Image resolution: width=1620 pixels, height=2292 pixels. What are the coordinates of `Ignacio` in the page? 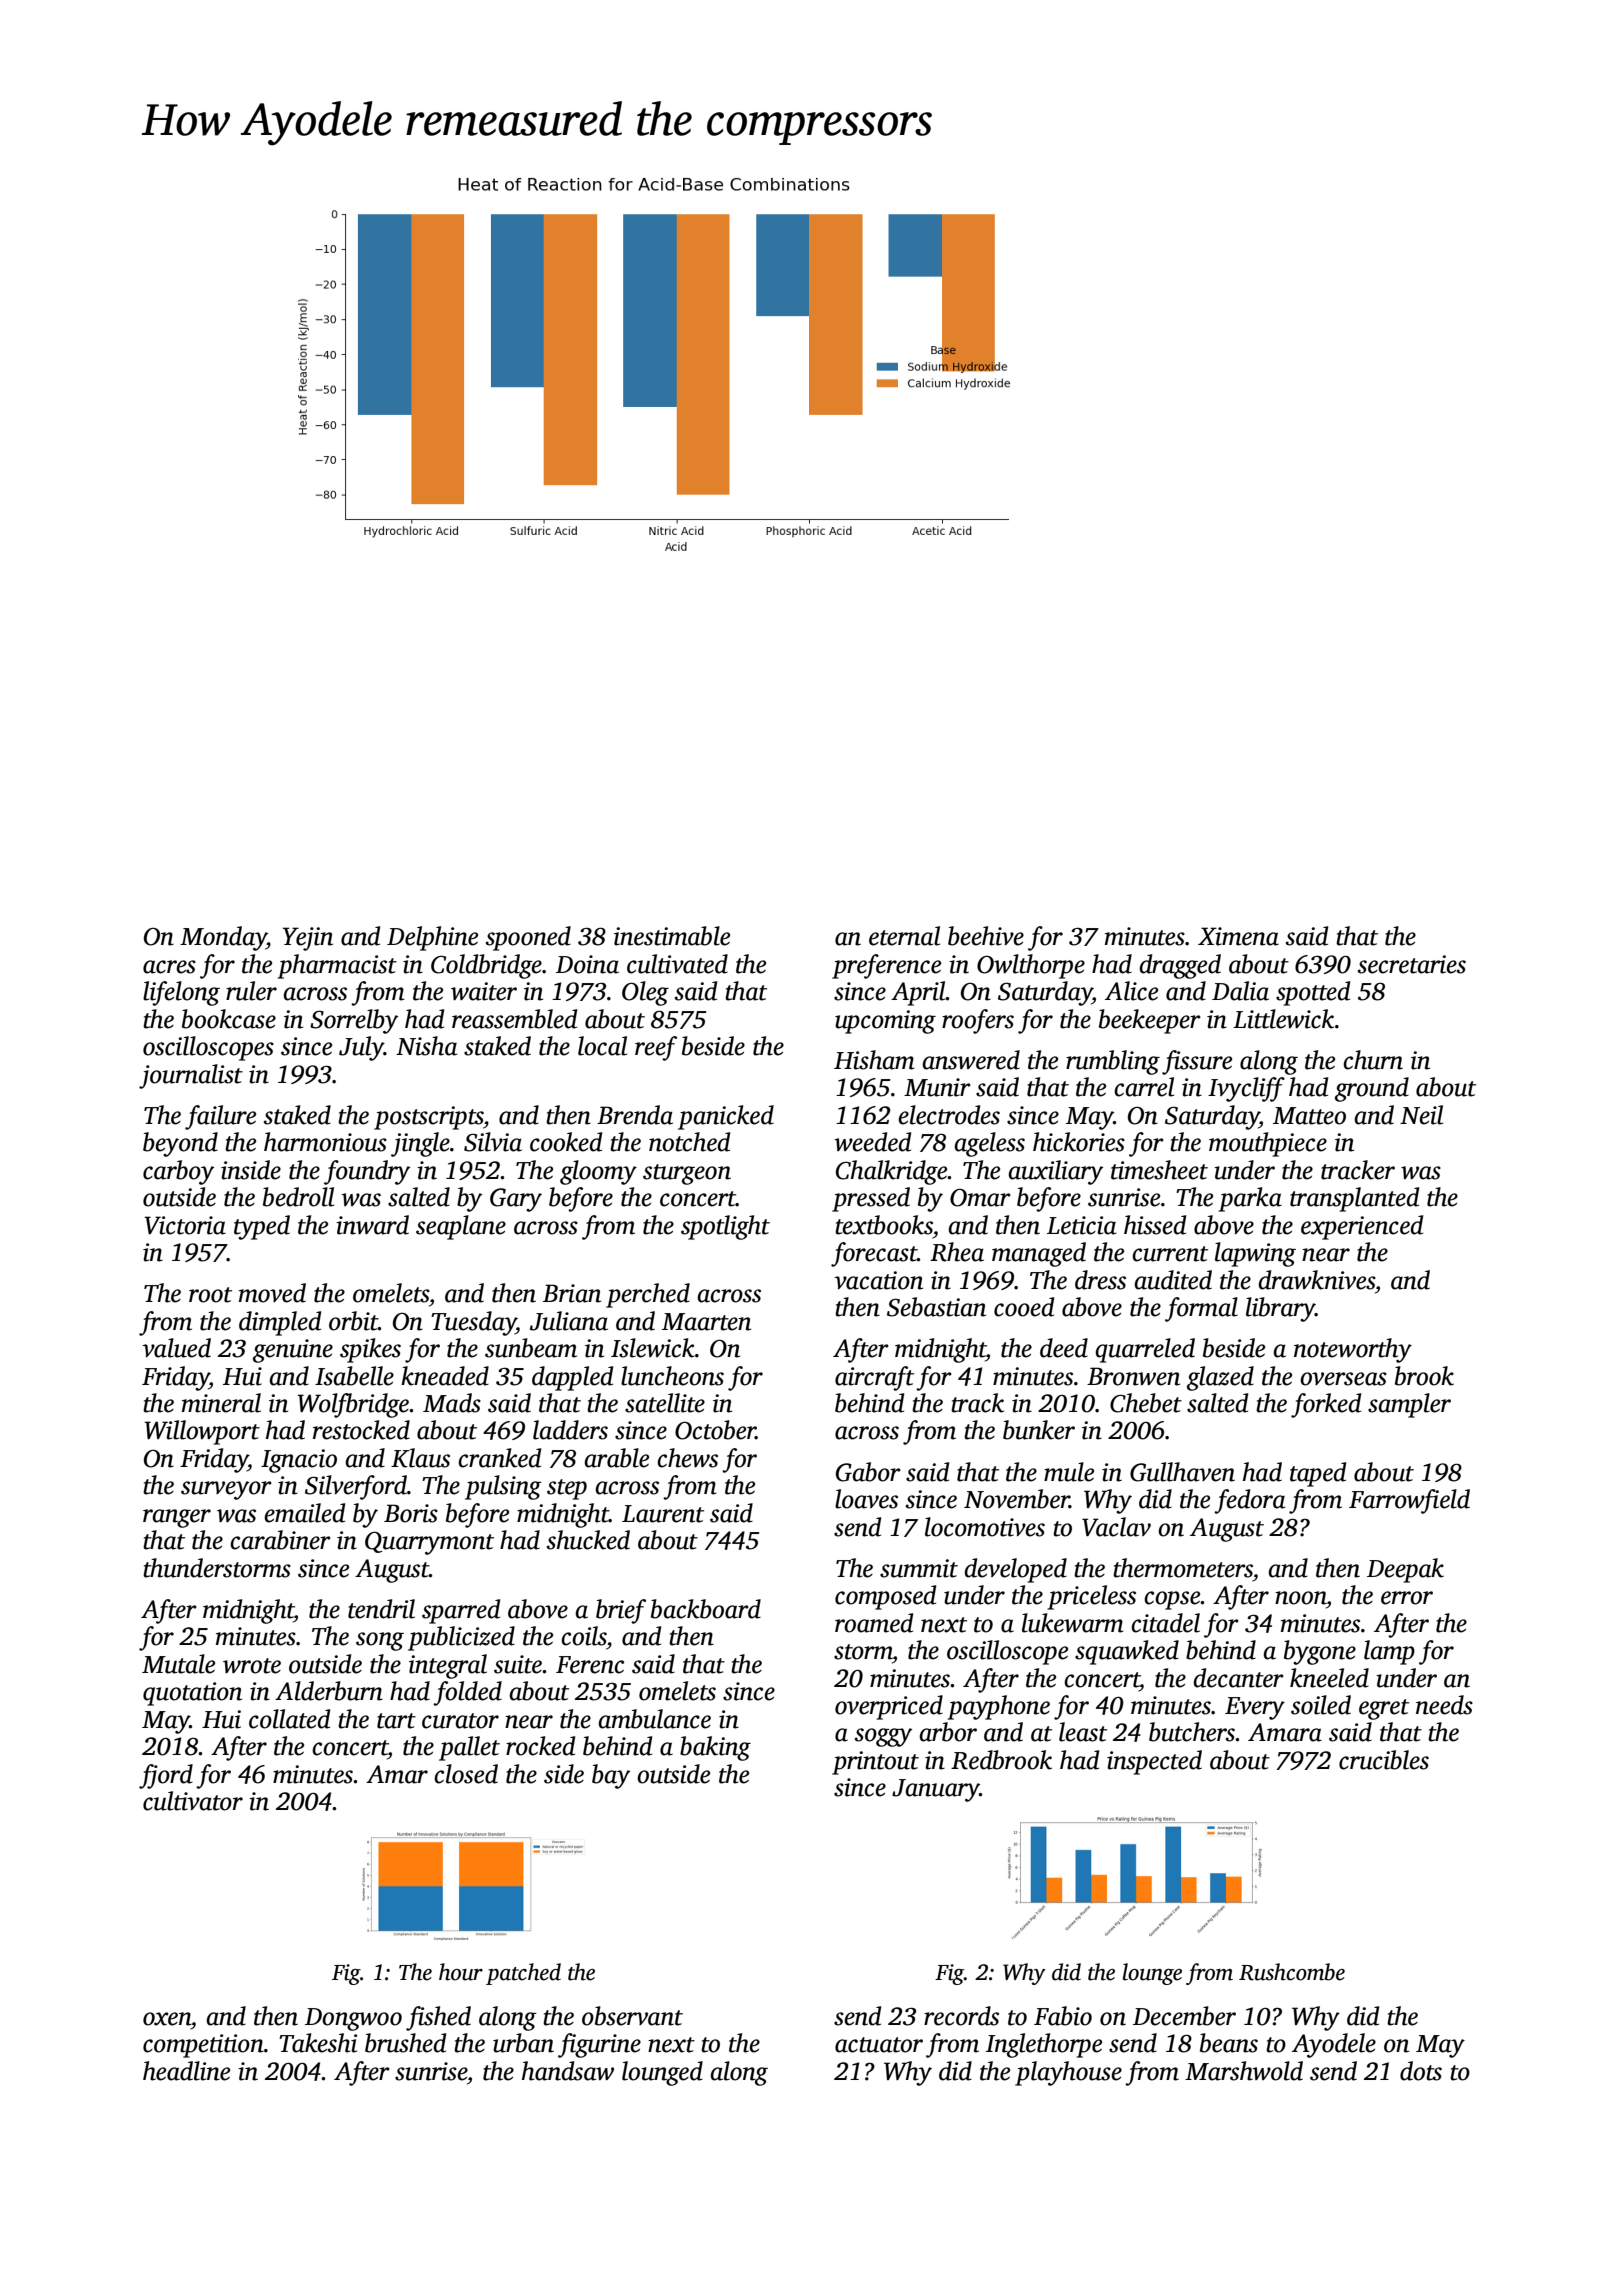 It's located at (299, 1461).
